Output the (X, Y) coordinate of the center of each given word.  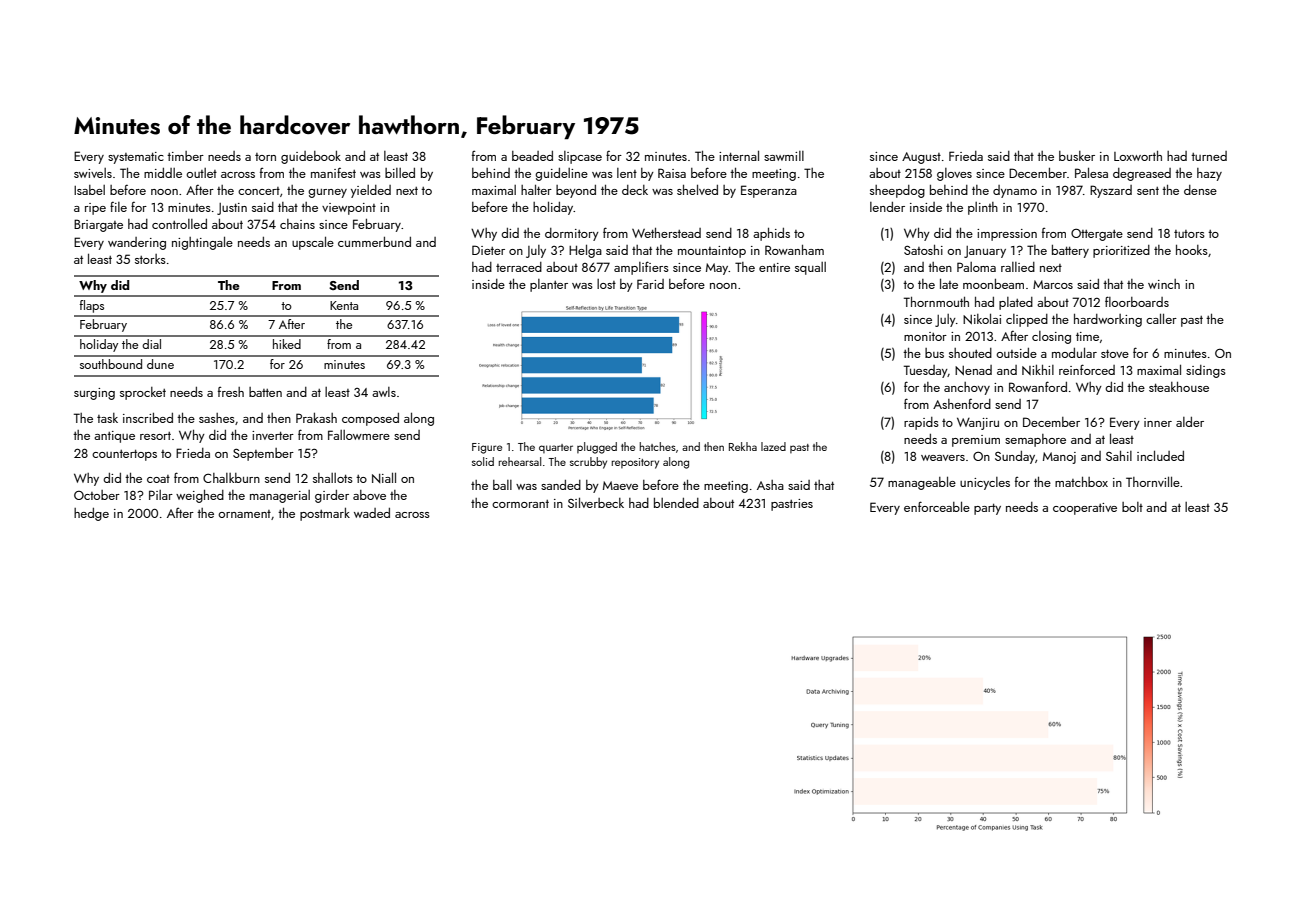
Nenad (973, 370)
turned (1209, 156)
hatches (658, 446)
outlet (201, 173)
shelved (697, 189)
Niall (384, 477)
